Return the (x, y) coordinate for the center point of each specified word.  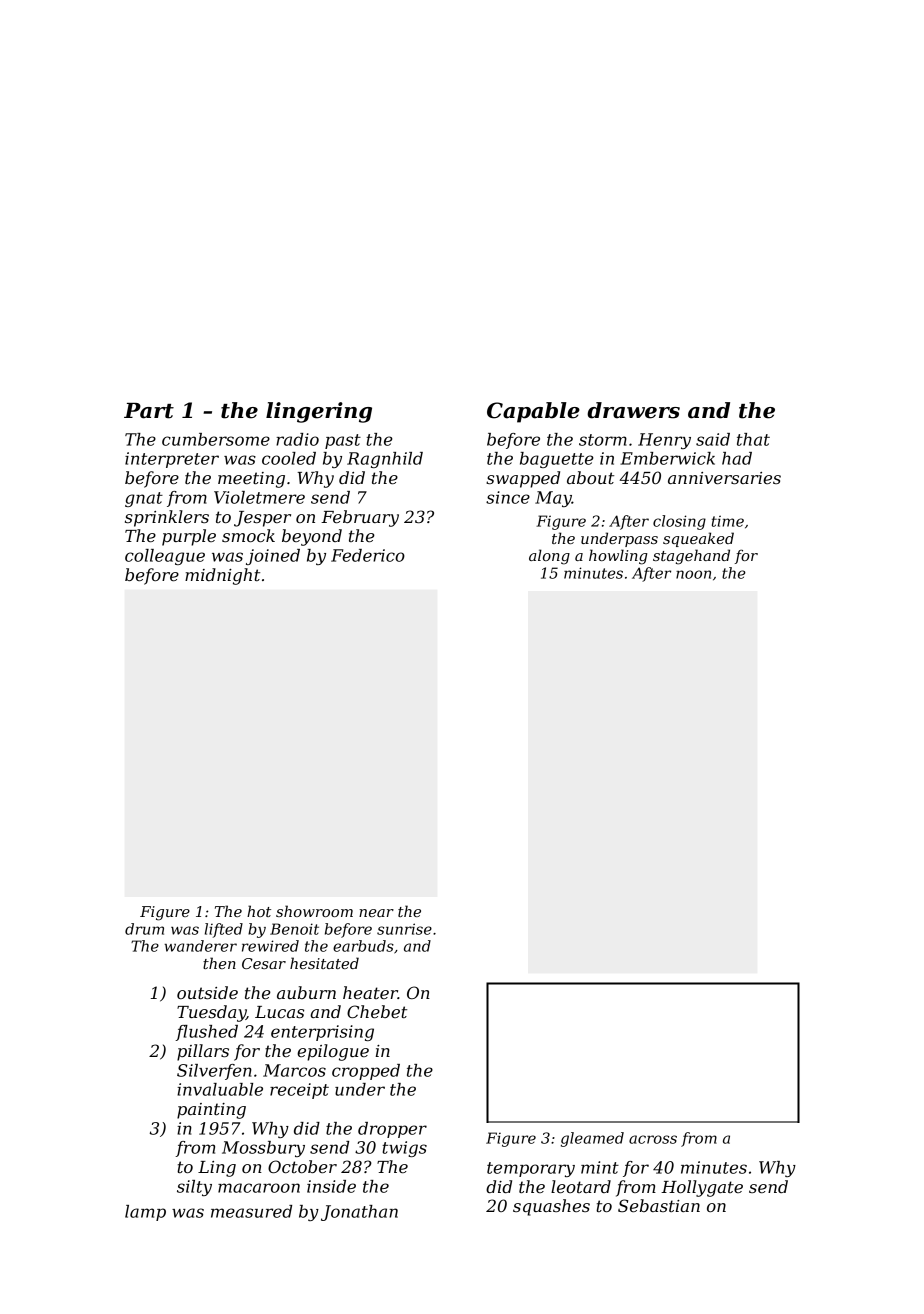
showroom (314, 911)
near (376, 913)
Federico (368, 555)
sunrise (404, 929)
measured (251, 1211)
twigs (404, 1149)
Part (149, 411)
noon (693, 574)
